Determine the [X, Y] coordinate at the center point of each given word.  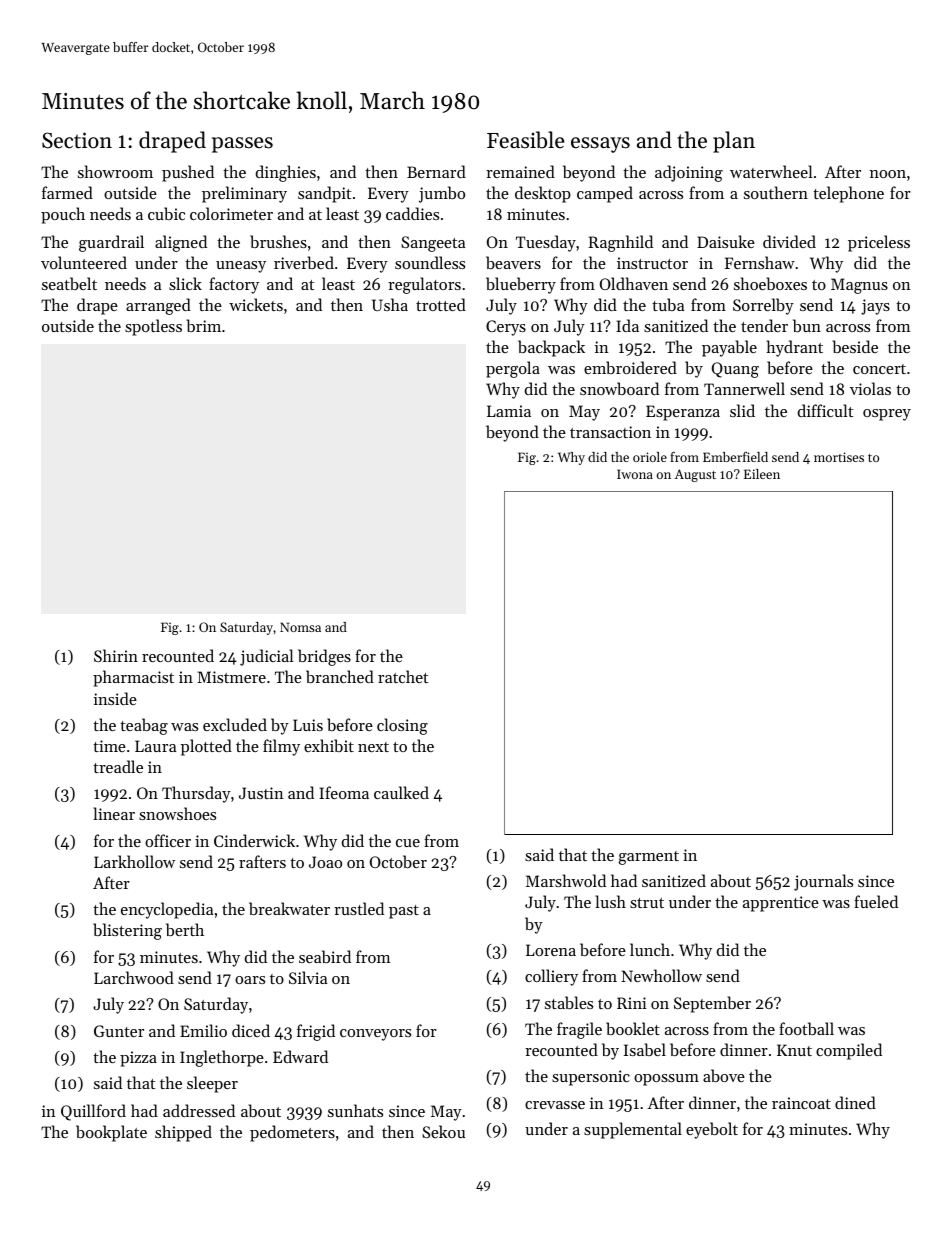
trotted [441, 304]
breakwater [289, 908]
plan [734, 142]
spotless [153, 327]
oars [250, 980]
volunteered [84, 262]
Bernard [436, 171]
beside [855, 346]
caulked [401, 792]
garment [649, 858]
